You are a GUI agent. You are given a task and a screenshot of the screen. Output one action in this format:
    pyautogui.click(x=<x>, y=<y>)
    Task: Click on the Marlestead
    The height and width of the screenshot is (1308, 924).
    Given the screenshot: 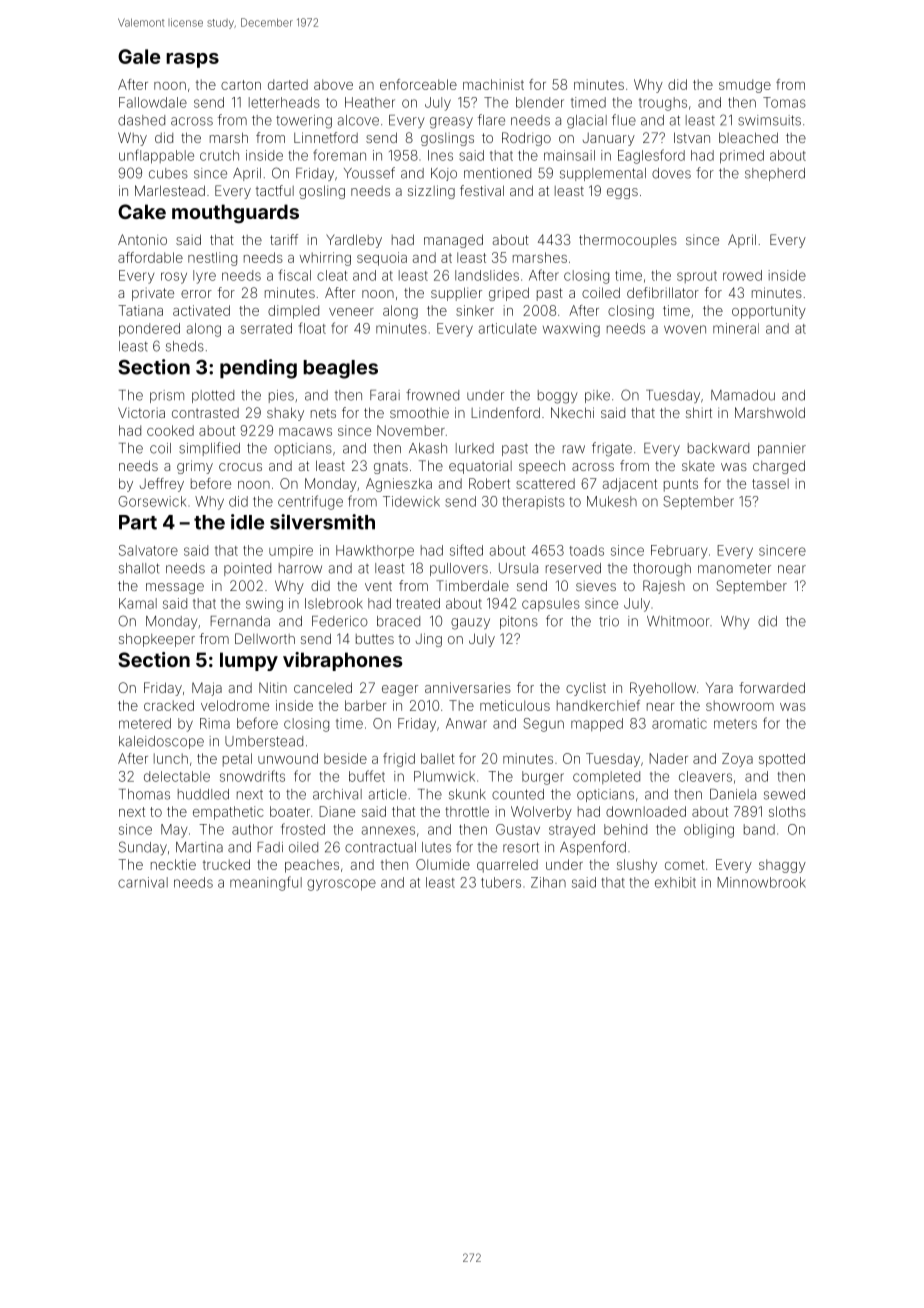 What is the action you would take?
    pyautogui.click(x=170, y=190)
